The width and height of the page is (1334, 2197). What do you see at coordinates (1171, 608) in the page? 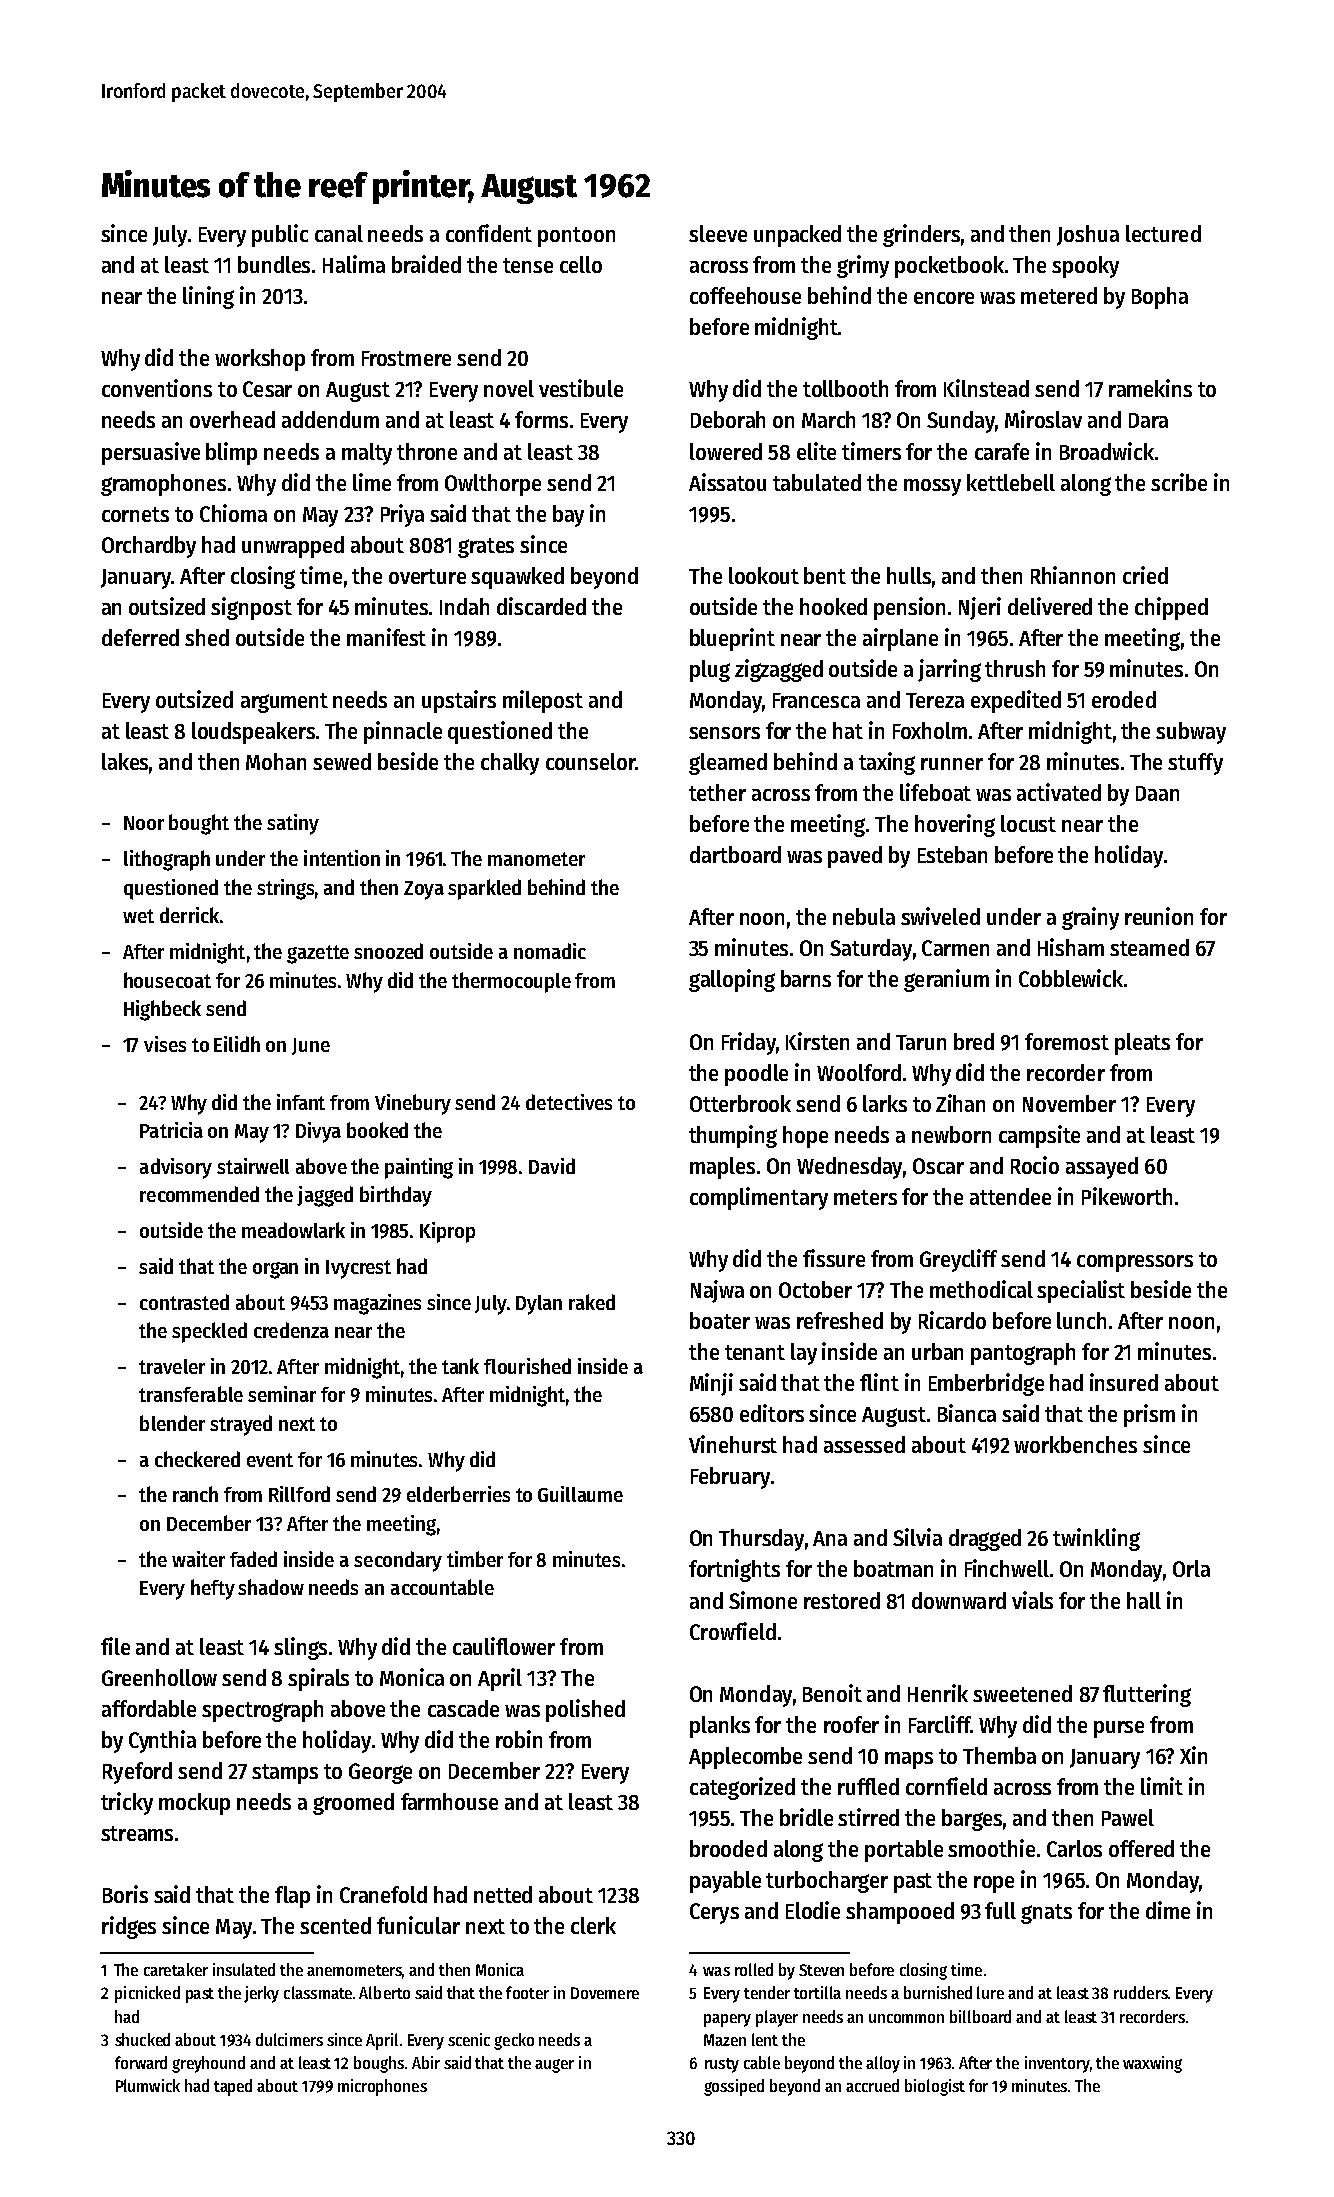
I see `chipped` at bounding box center [1171, 608].
